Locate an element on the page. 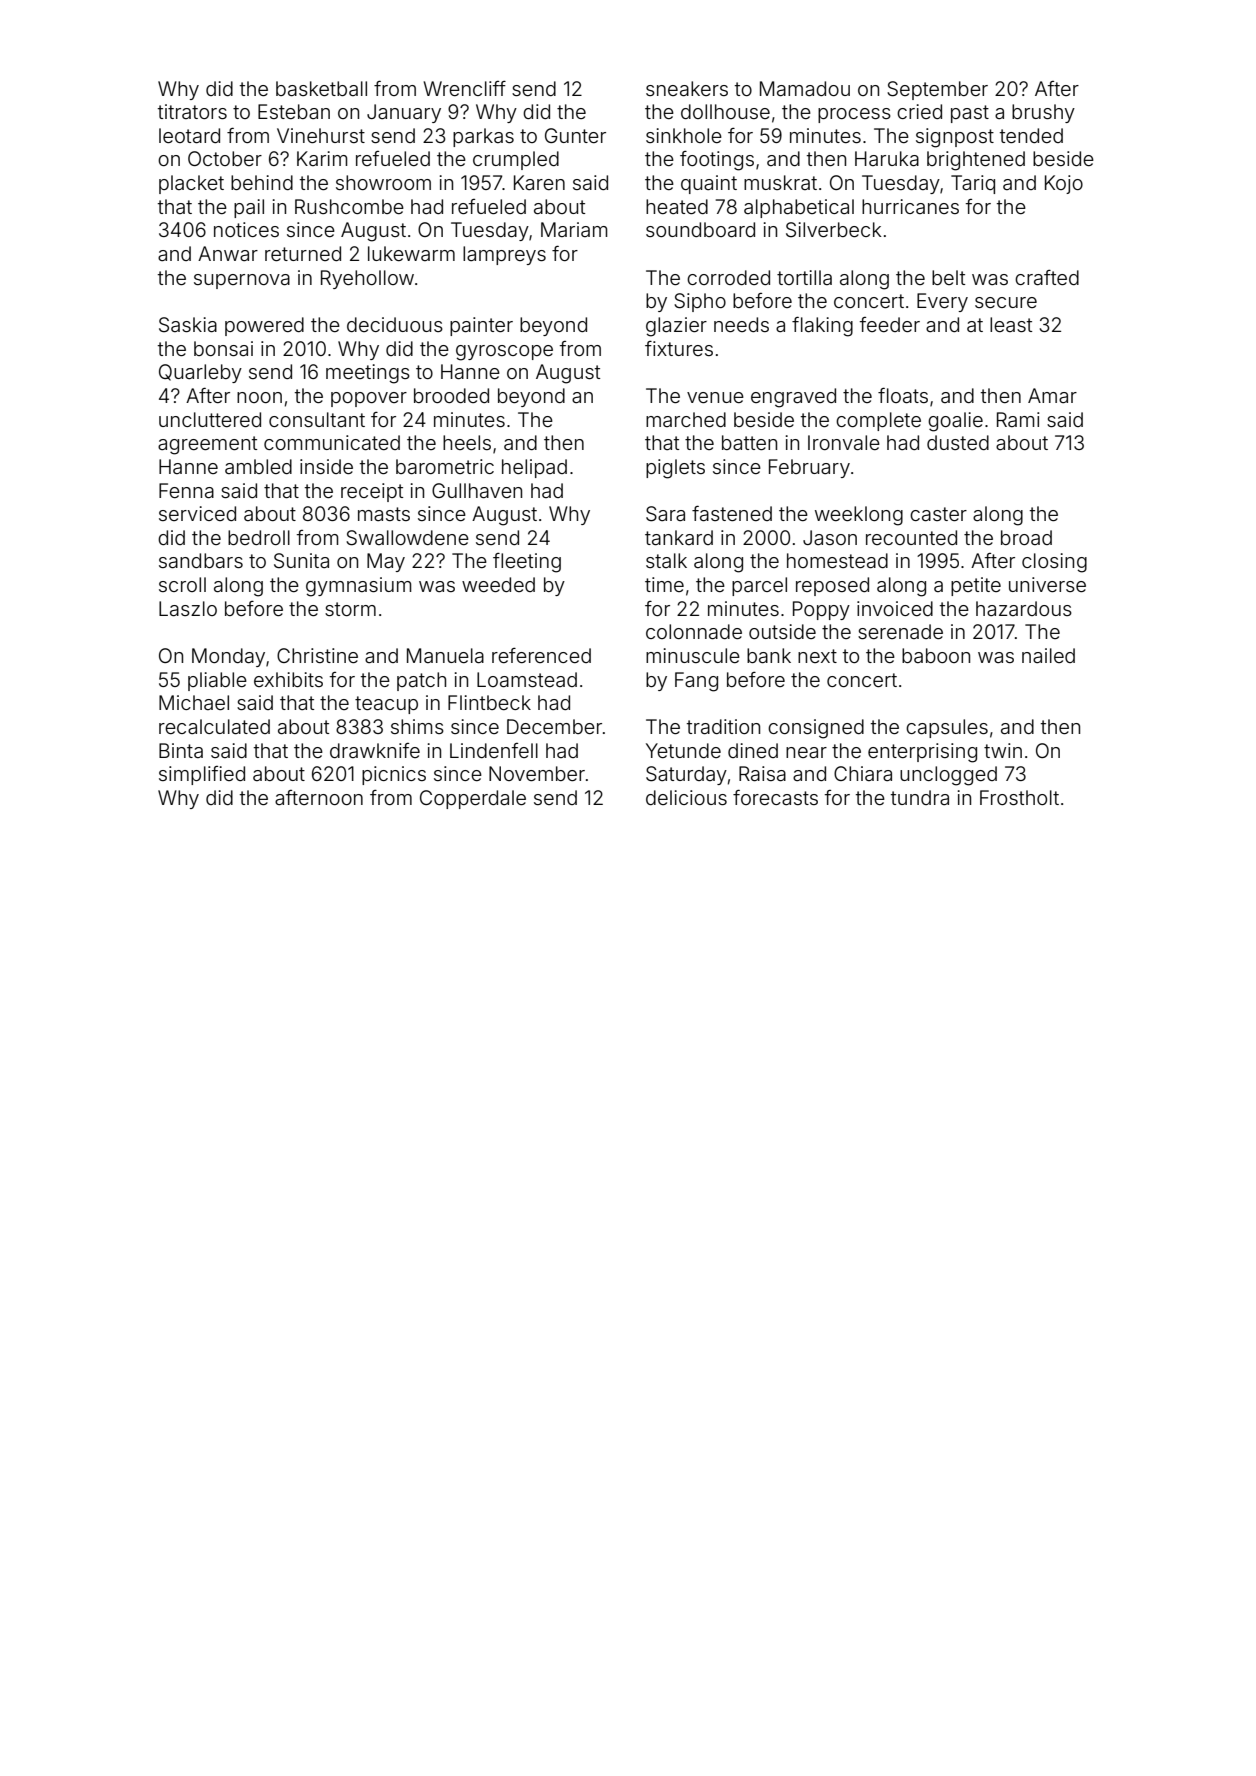 The width and height of the image is (1256, 1776). basketball is located at coordinates (321, 88).
